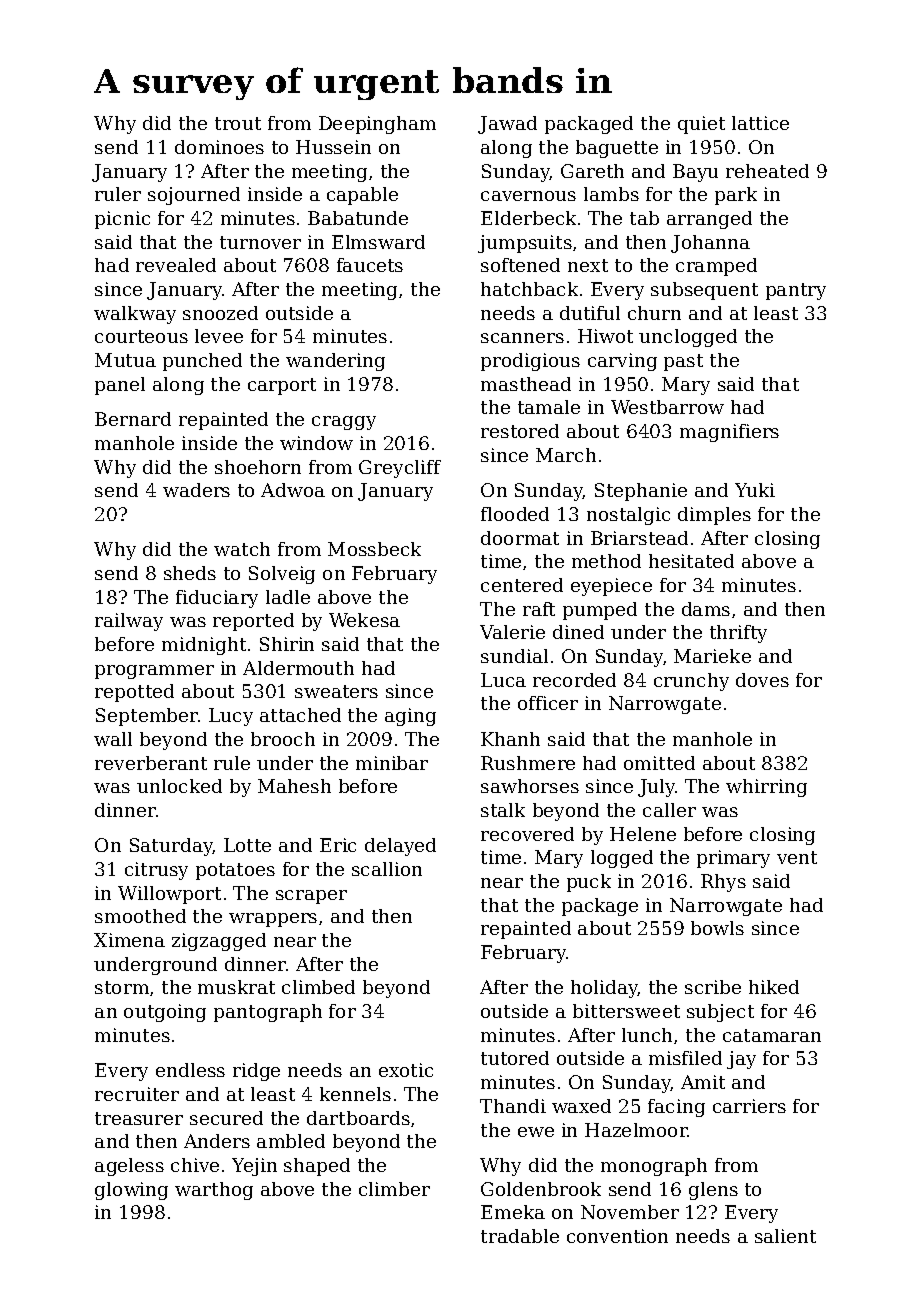  What do you see at coordinates (520, 1236) in the image?
I see `tradable` at bounding box center [520, 1236].
